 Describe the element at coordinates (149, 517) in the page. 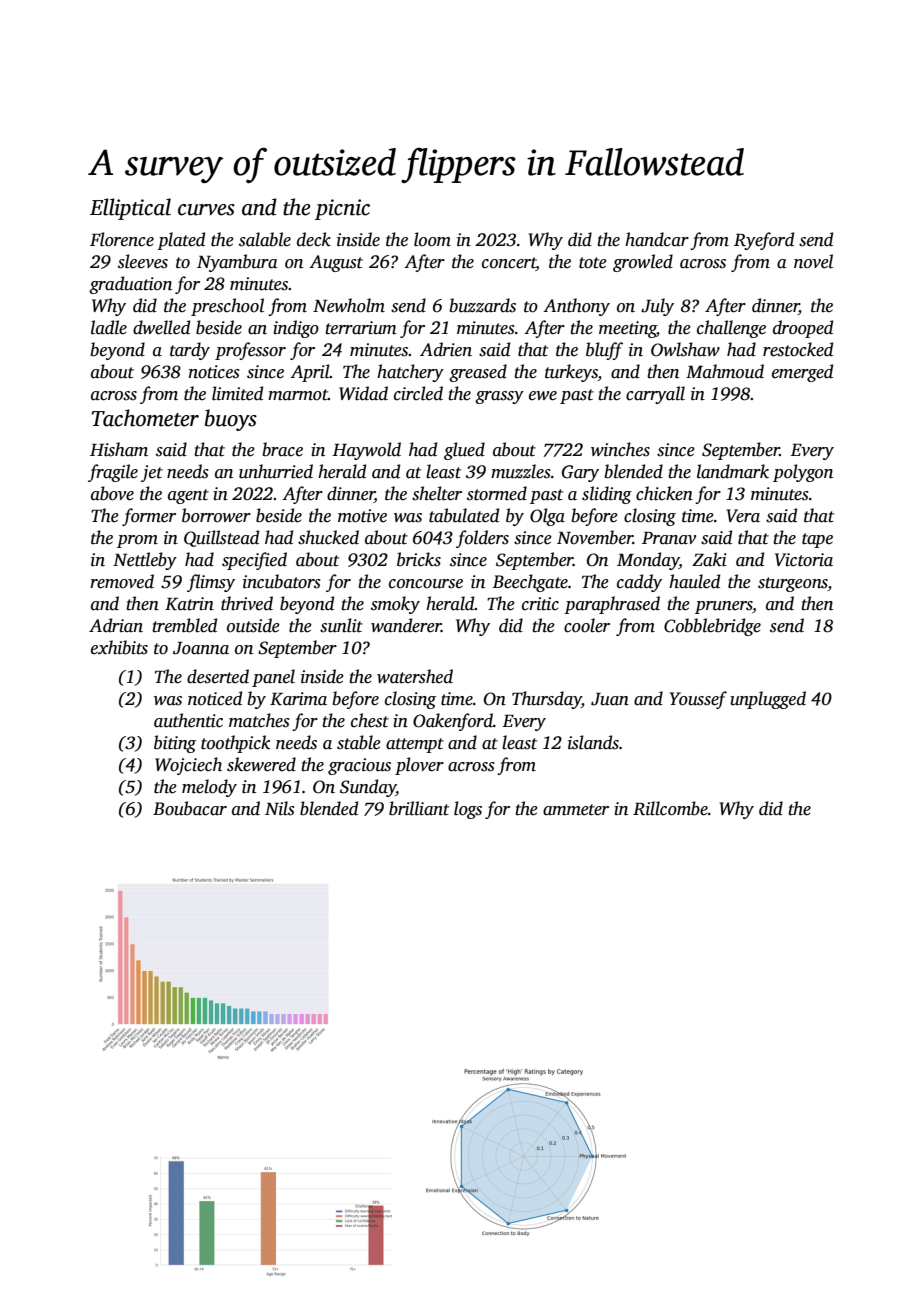

I see `former` at that location.
